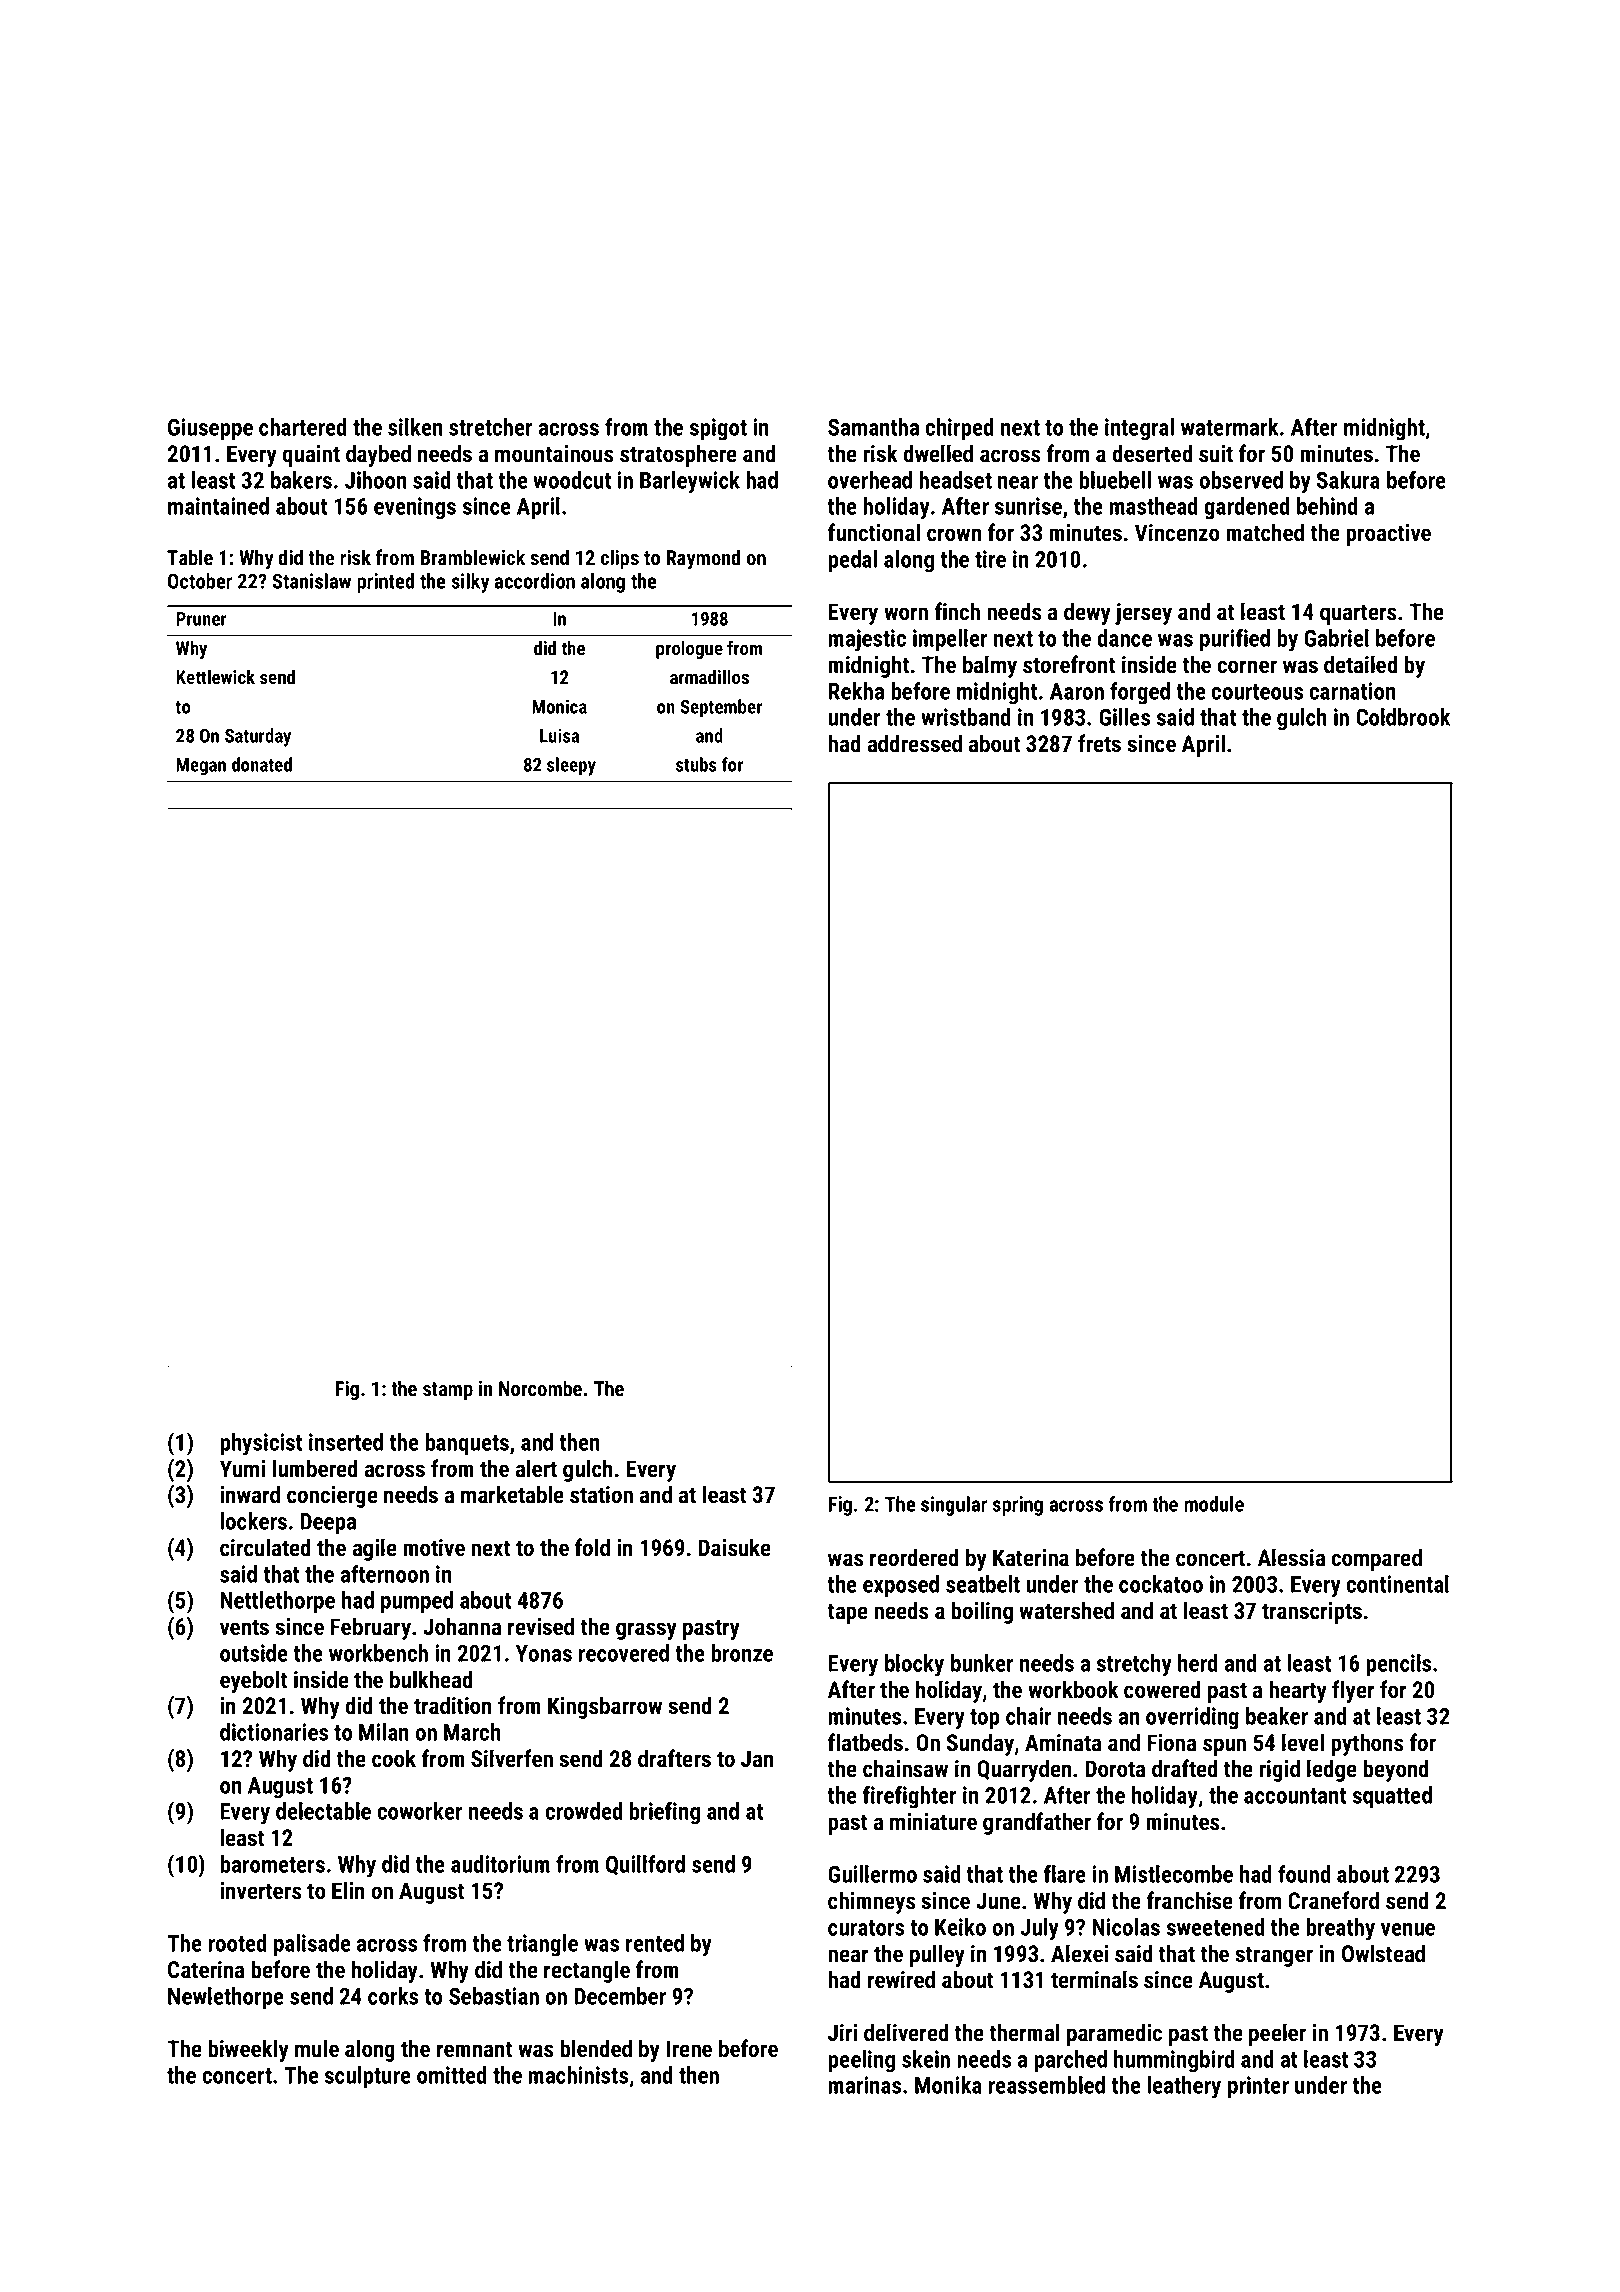 Image resolution: width=1620 pixels, height=2292 pixels. I want to click on addressed, so click(915, 743).
